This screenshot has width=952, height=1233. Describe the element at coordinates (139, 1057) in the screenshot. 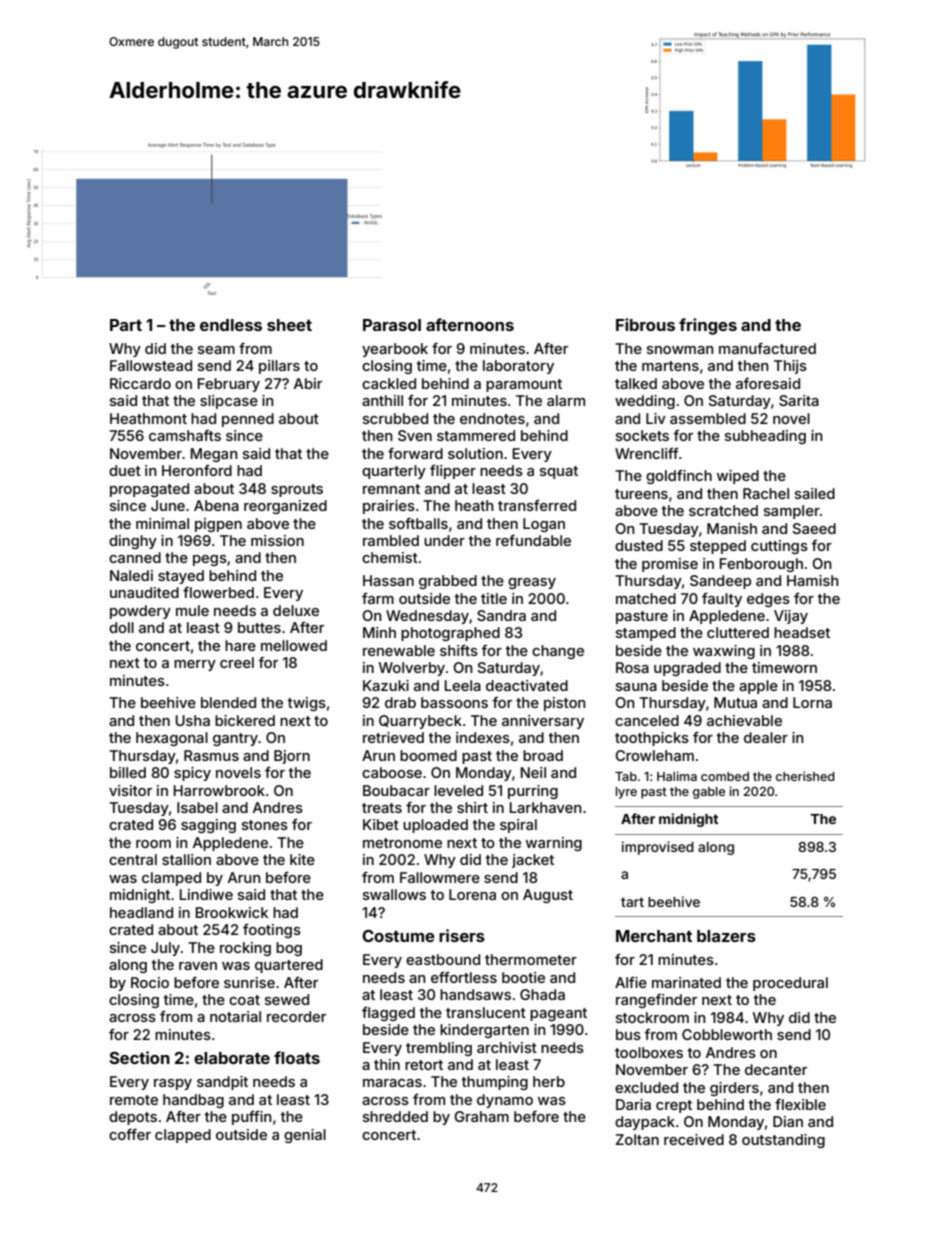

I see `Section` at that location.
